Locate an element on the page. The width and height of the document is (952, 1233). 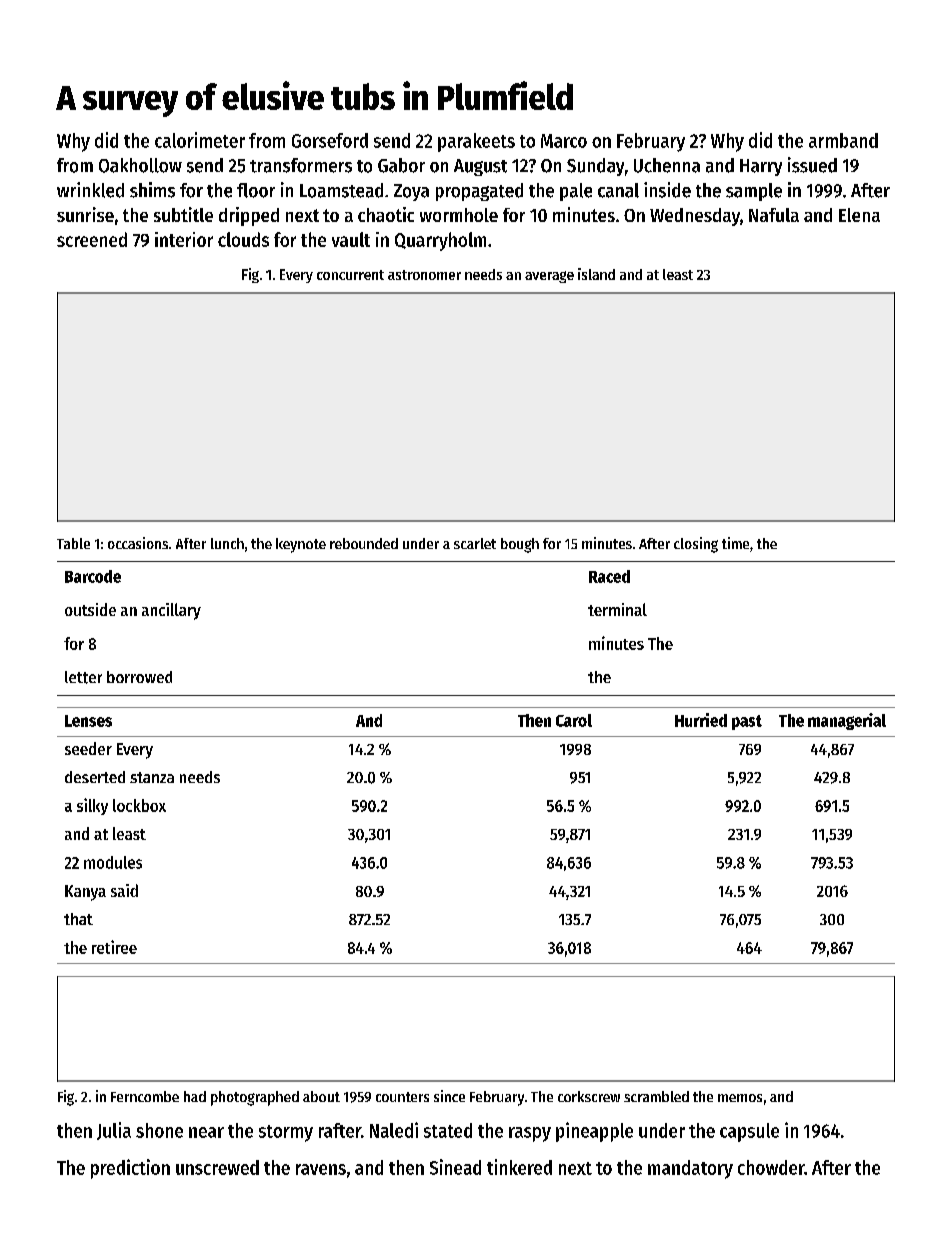
Carol is located at coordinates (574, 720).
